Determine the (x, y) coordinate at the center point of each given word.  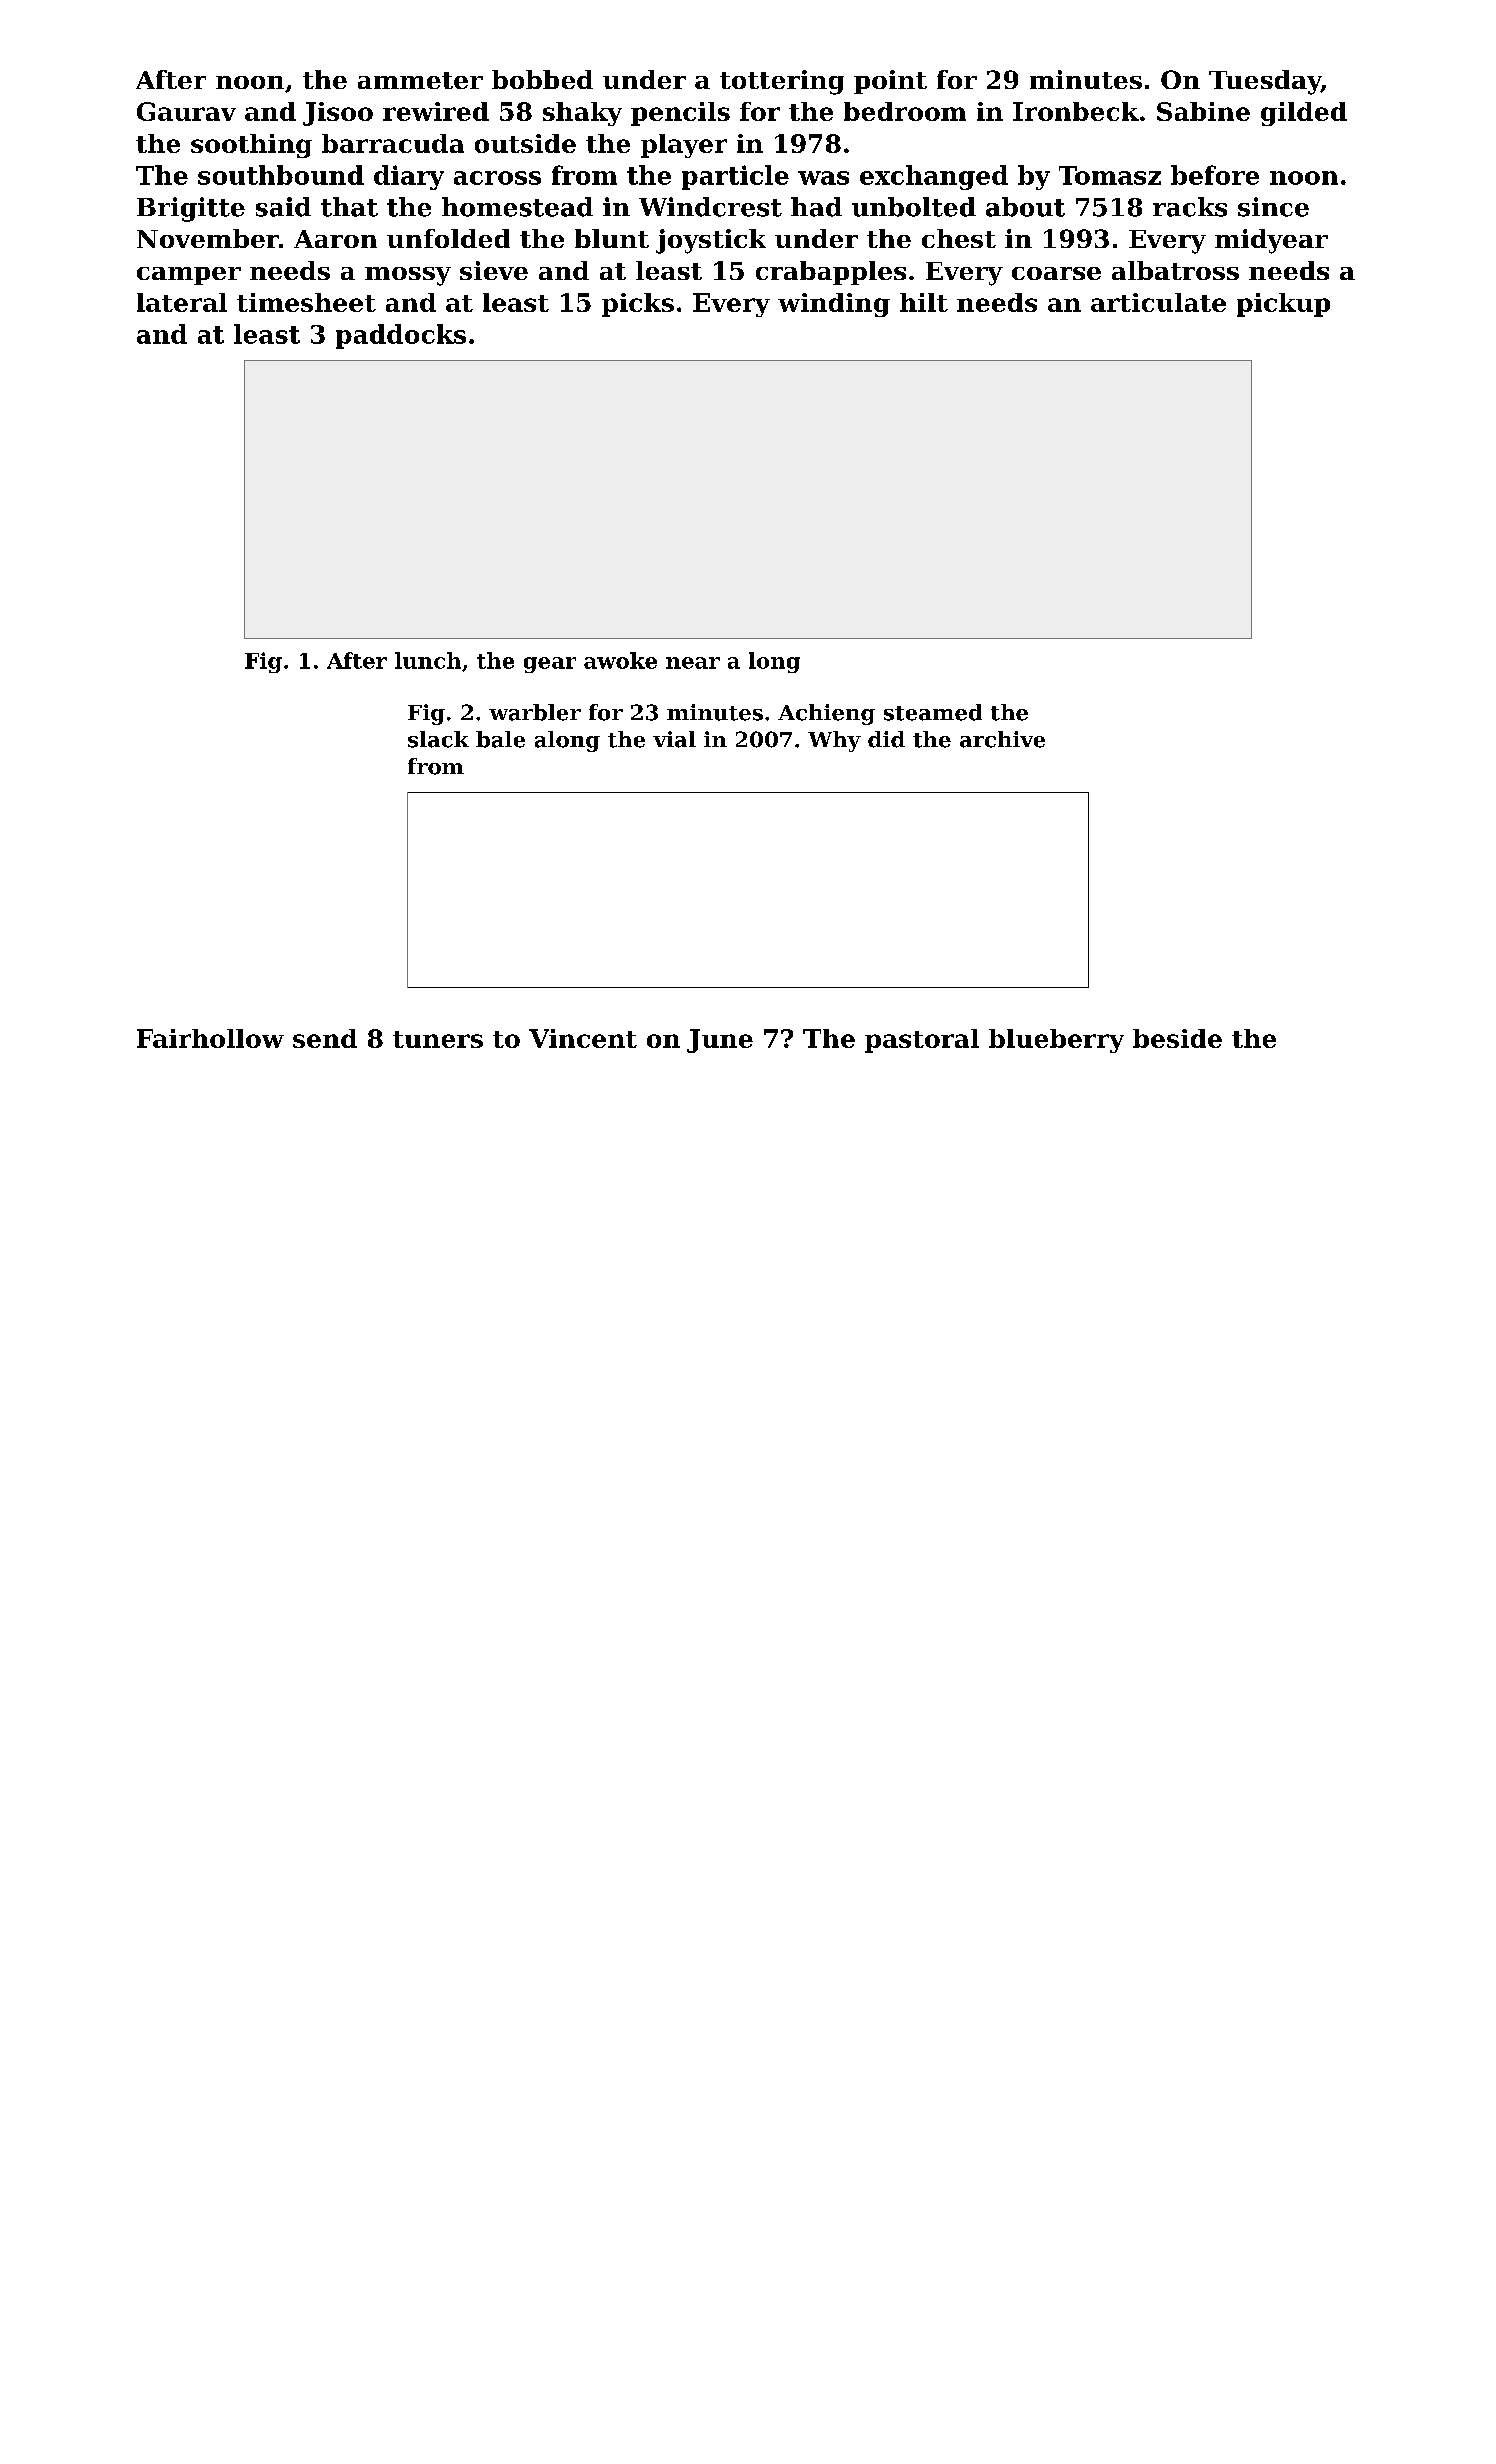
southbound (281, 175)
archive (1002, 739)
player (684, 146)
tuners (438, 1039)
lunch (428, 660)
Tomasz (1110, 175)
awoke (620, 660)
